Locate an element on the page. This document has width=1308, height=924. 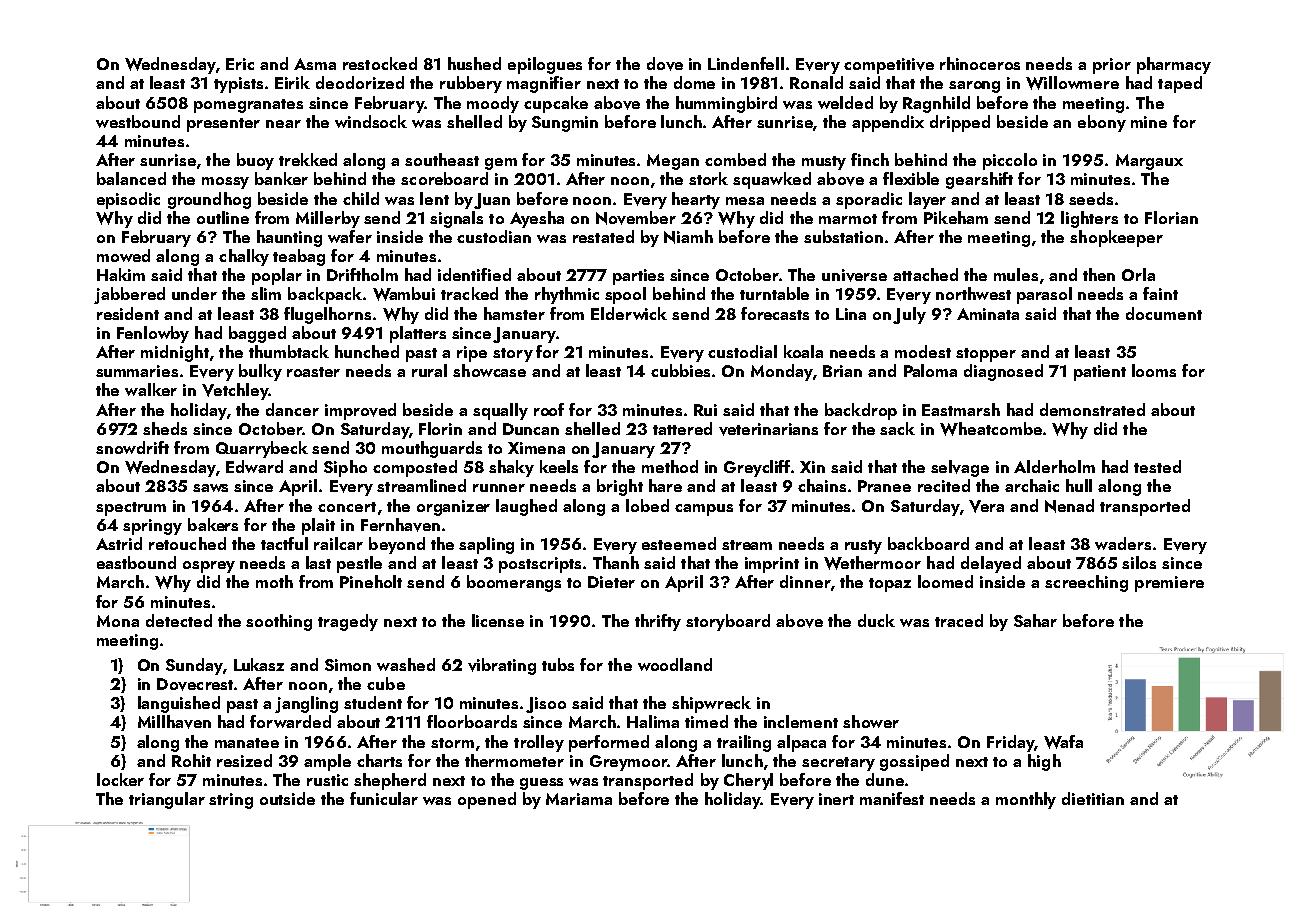
Orla is located at coordinates (1138, 274).
